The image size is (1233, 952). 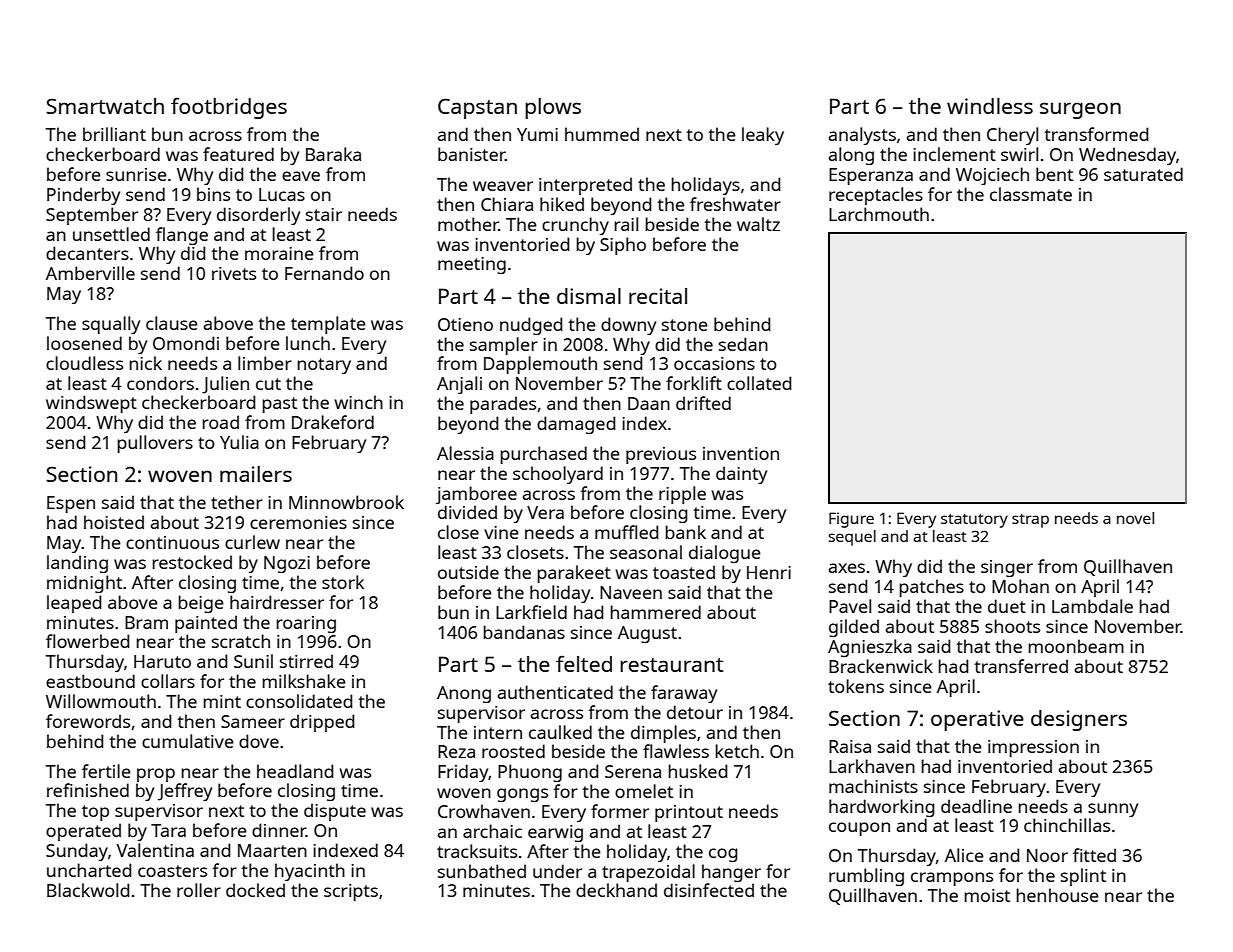 I want to click on pullovers, so click(x=155, y=444).
